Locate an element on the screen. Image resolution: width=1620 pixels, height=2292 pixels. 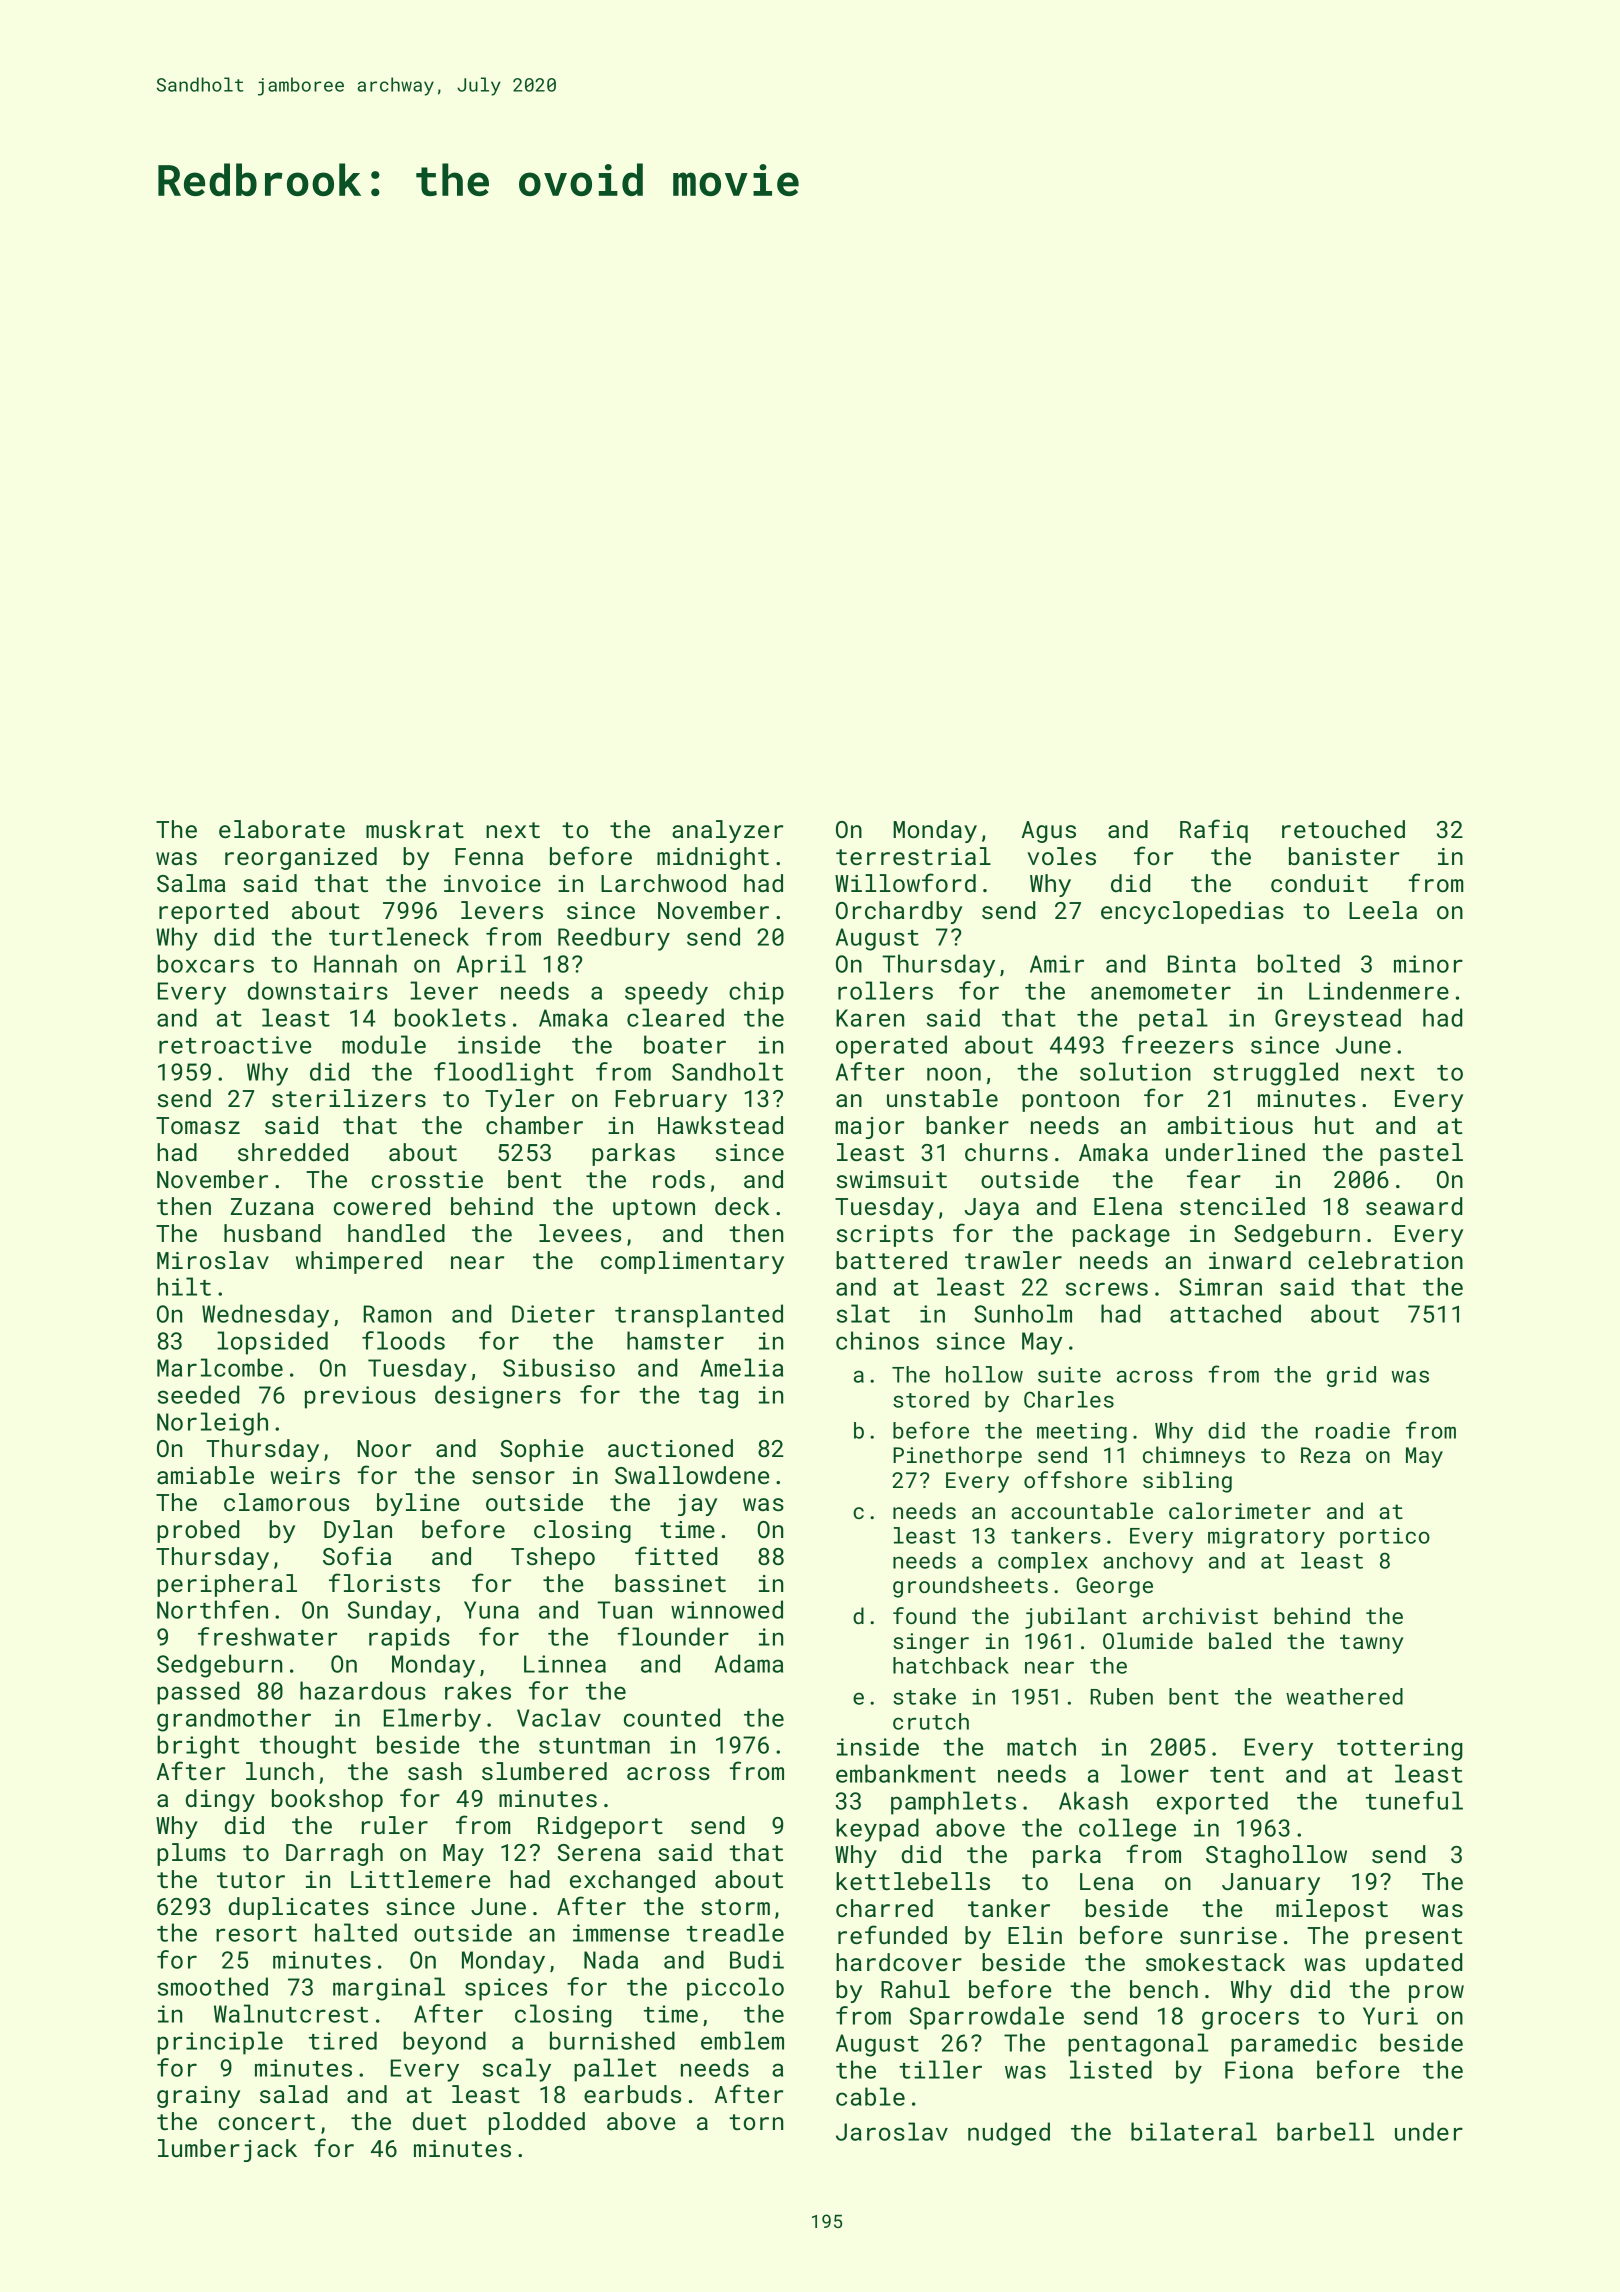
Greystead is located at coordinates (1338, 1020).
